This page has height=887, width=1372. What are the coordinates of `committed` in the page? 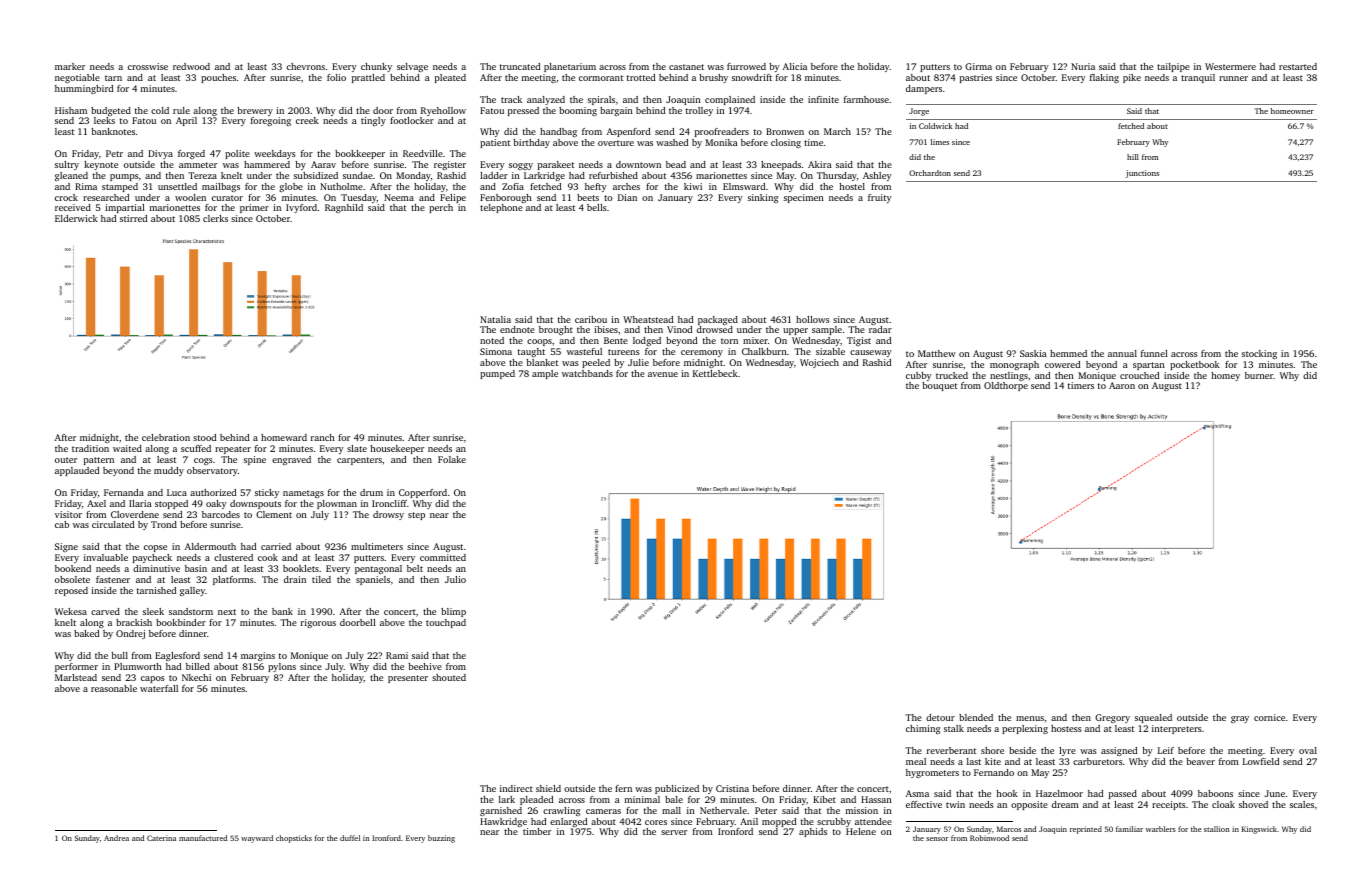 It's located at (443, 557).
